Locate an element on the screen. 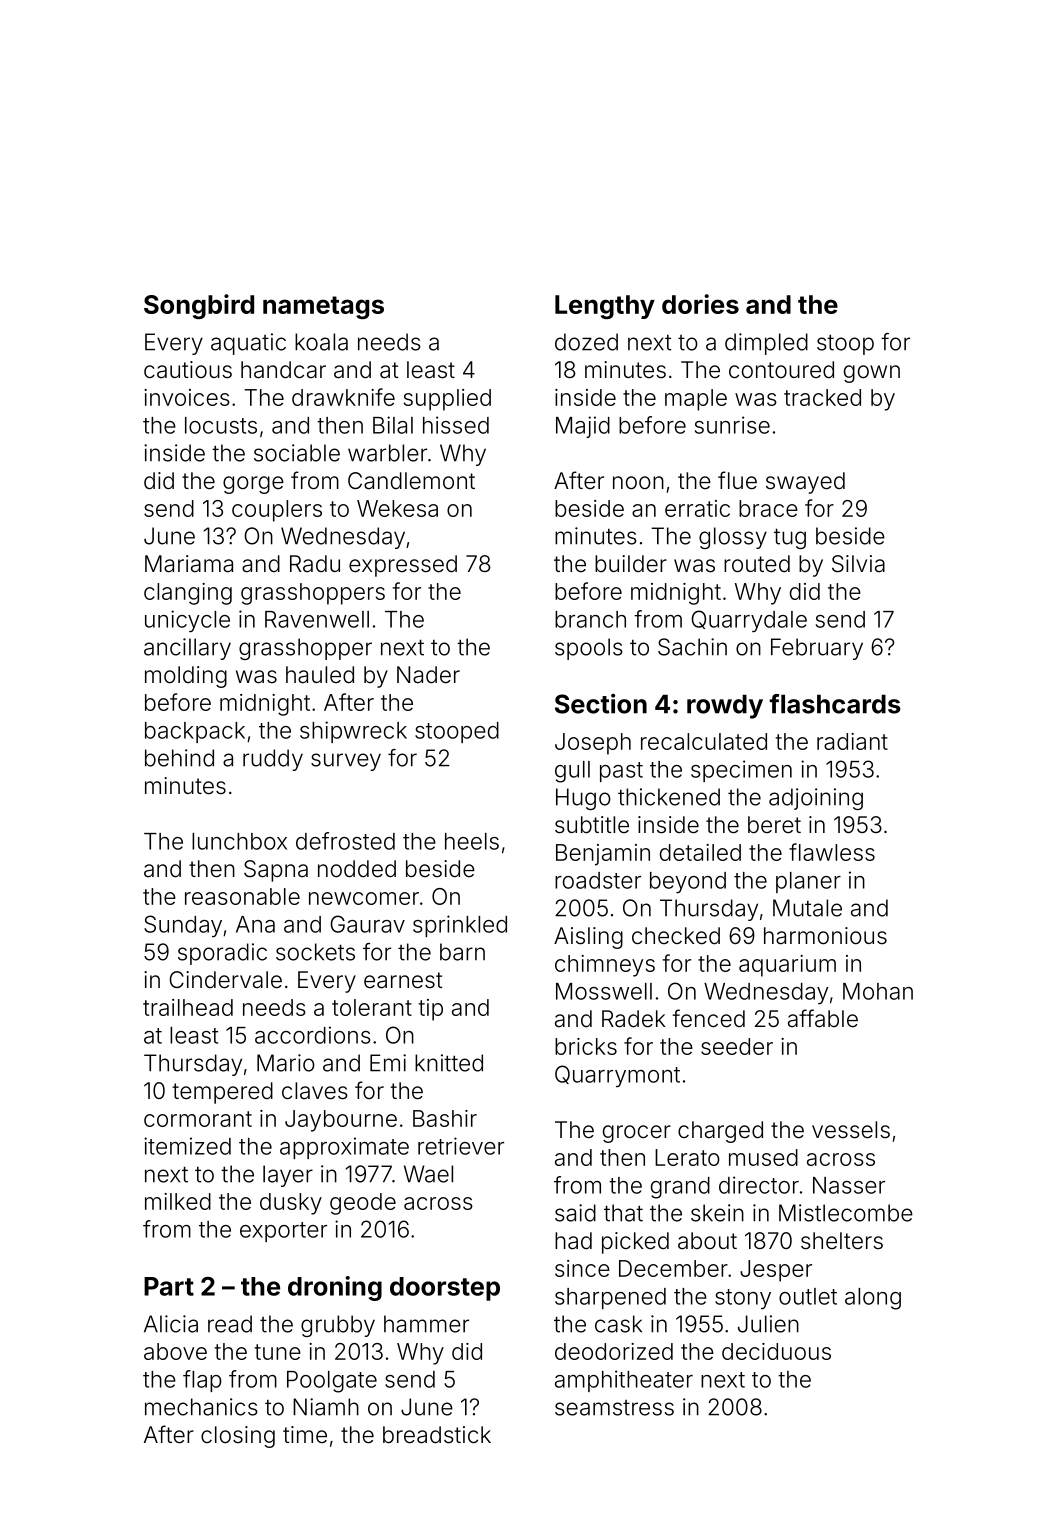  Majid is located at coordinates (583, 427).
